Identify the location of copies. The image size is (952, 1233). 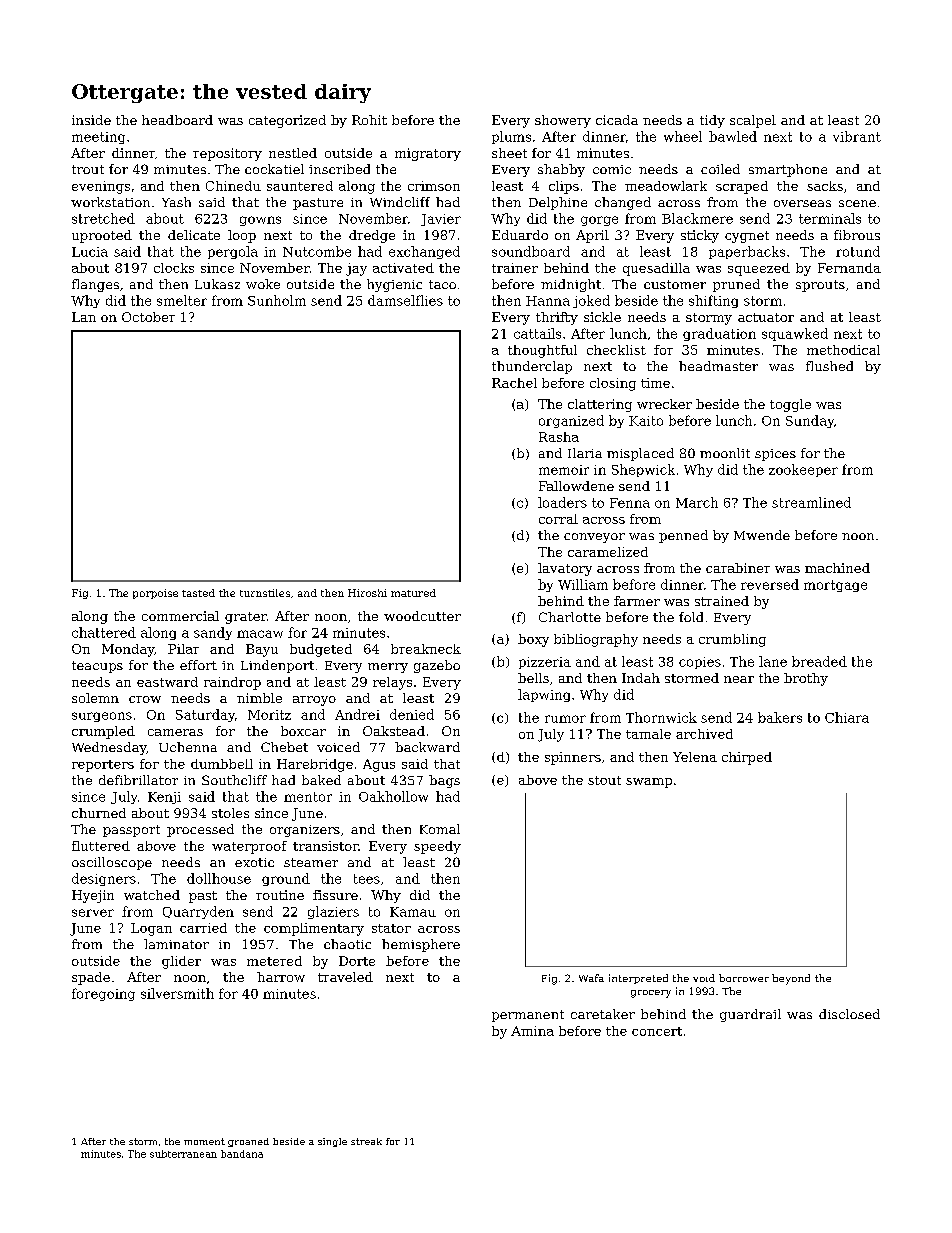
(700, 663).
